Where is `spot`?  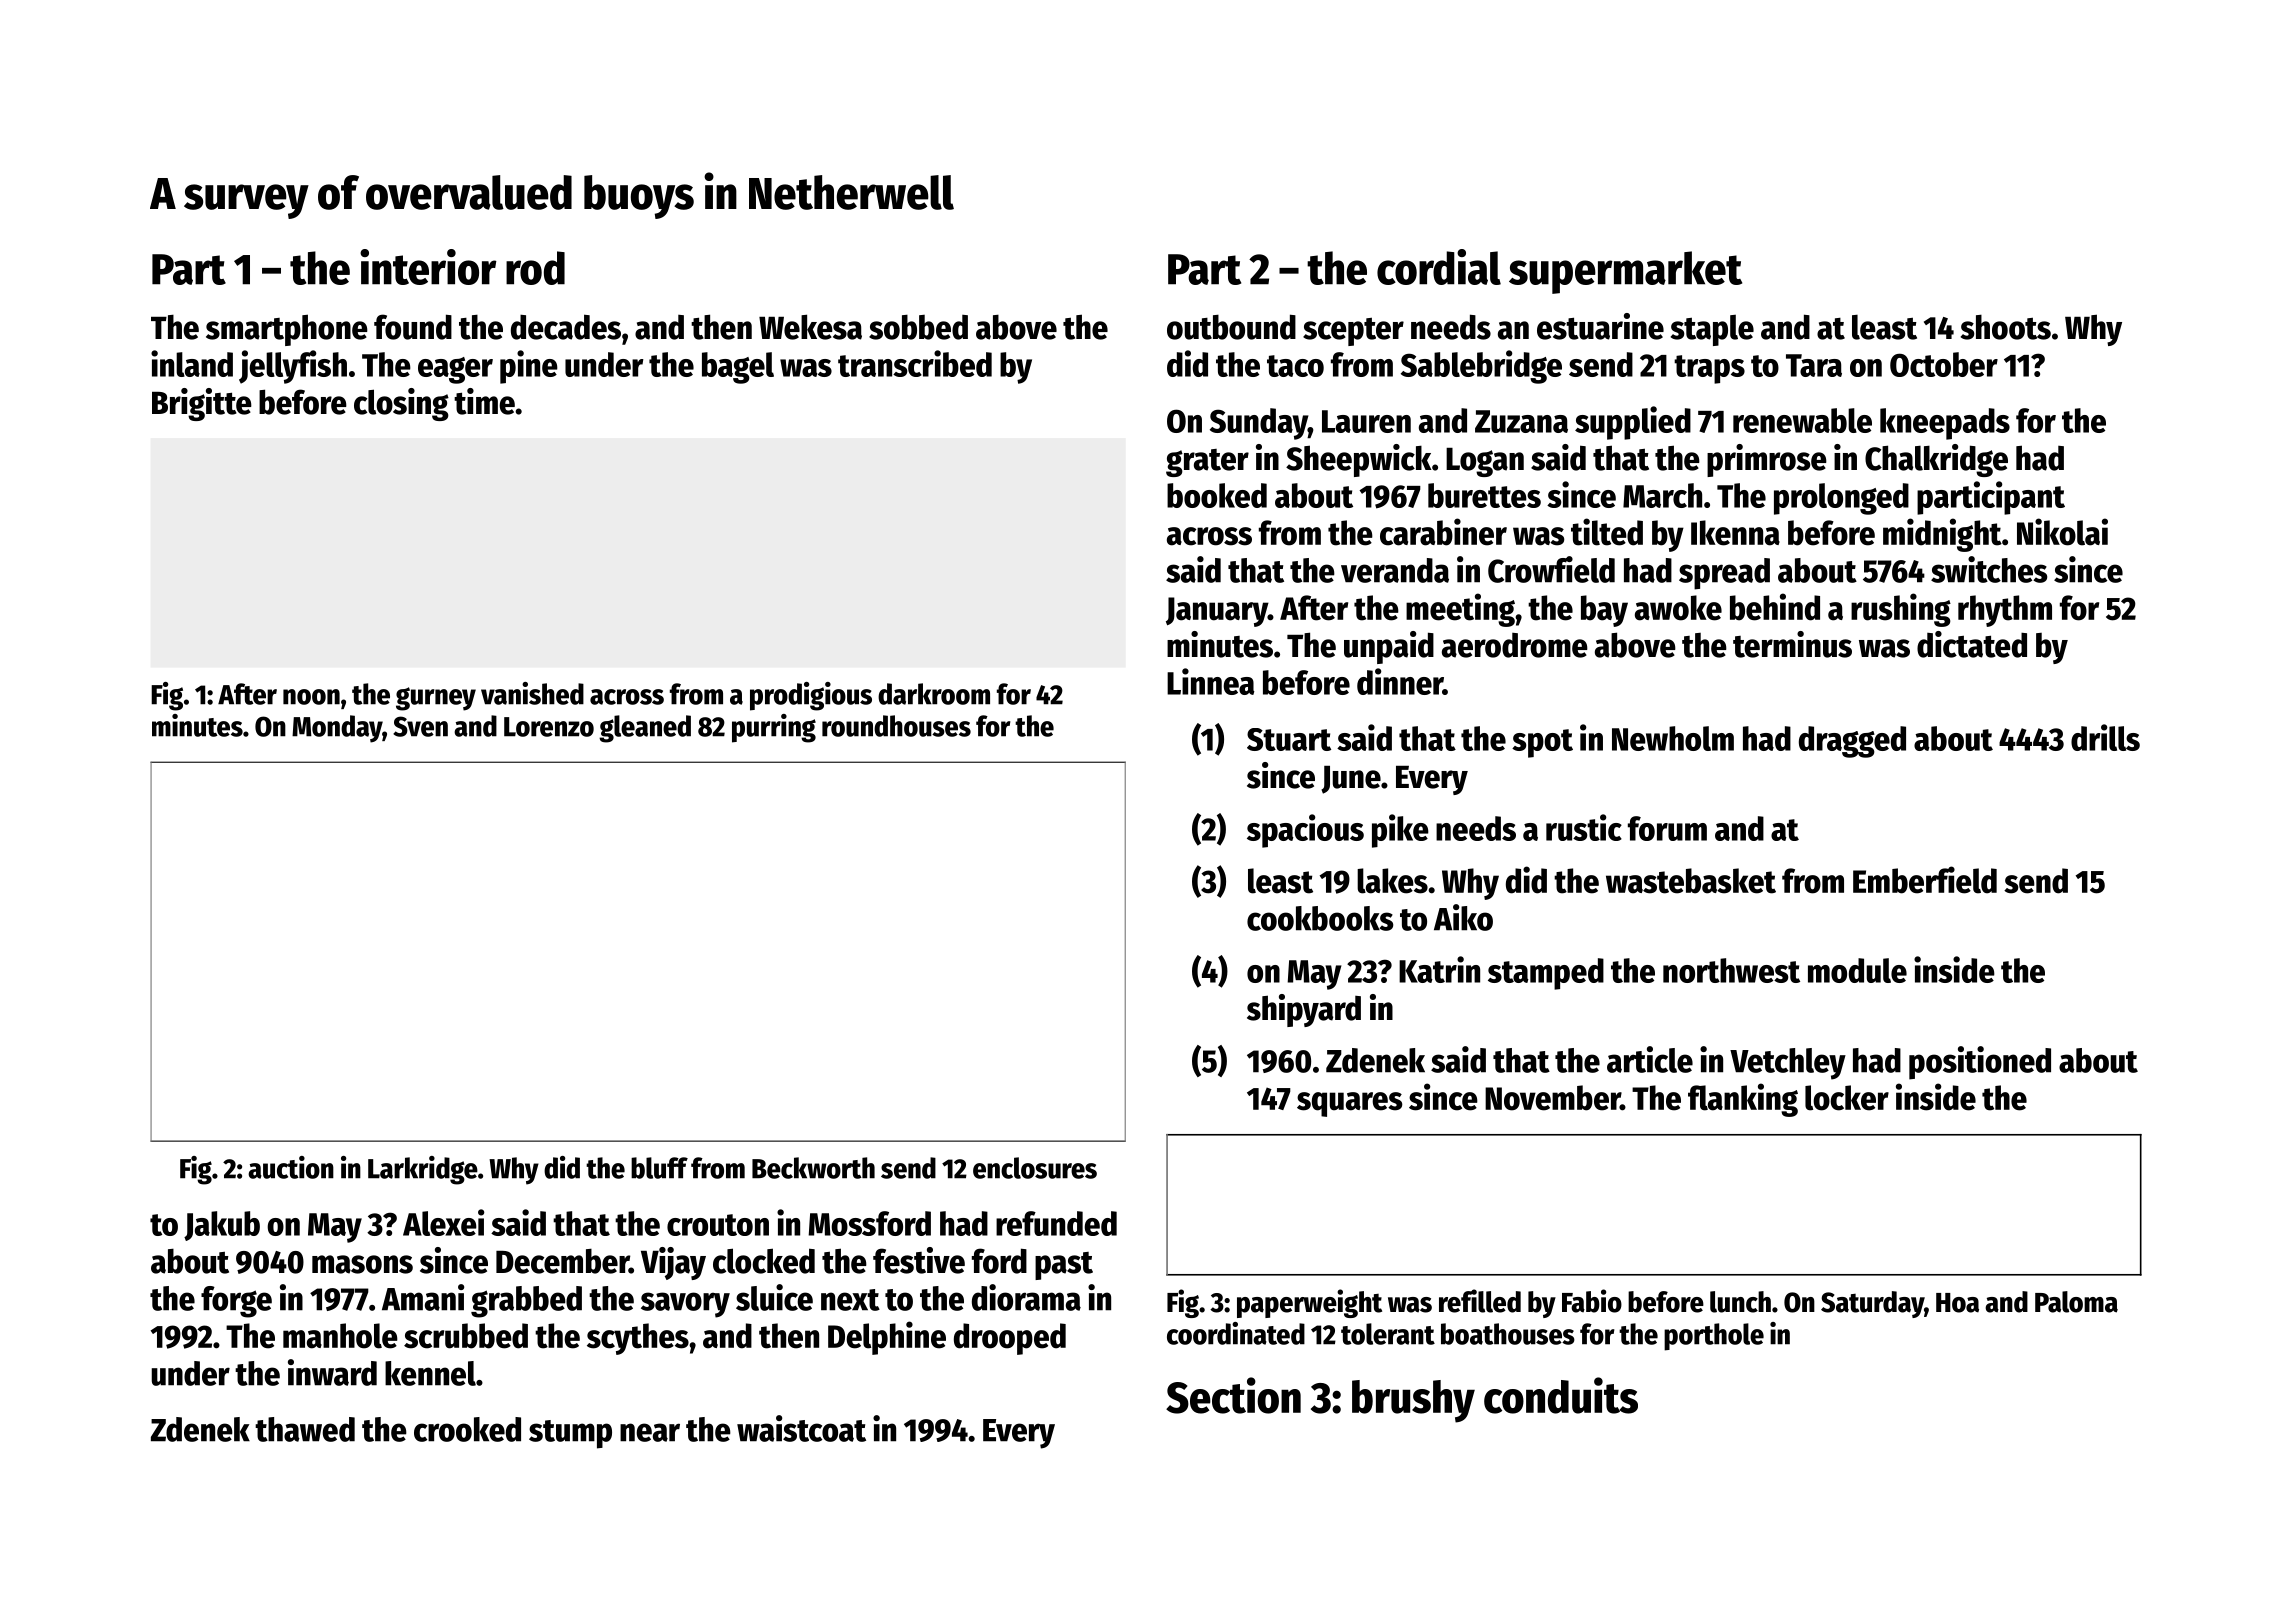
spot is located at coordinates (1542, 743).
